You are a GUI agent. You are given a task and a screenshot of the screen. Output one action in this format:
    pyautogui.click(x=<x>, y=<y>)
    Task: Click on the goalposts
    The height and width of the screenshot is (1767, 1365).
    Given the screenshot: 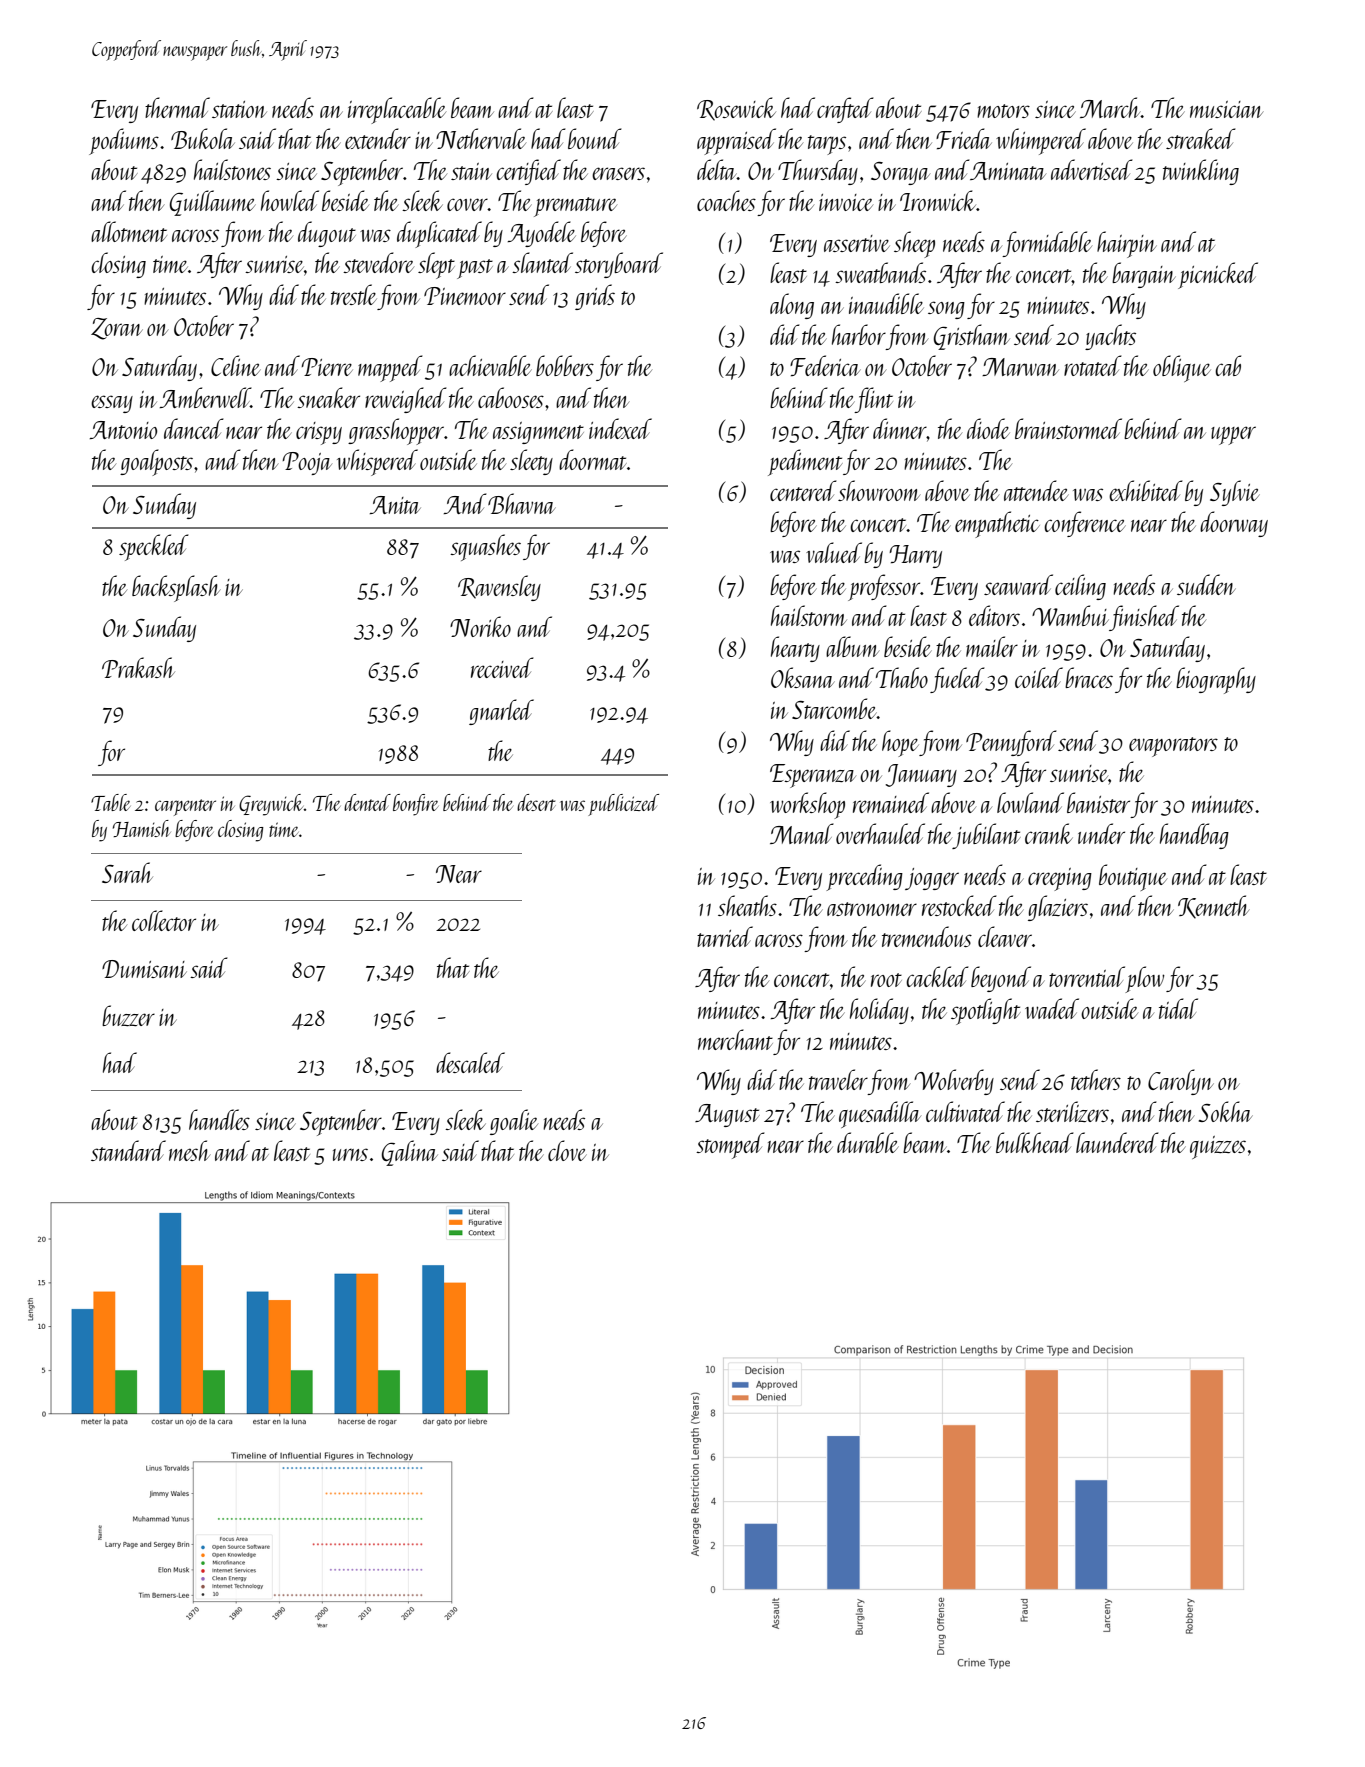 What is the action you would take?
    pyautogui.click(x=156, y=462)
